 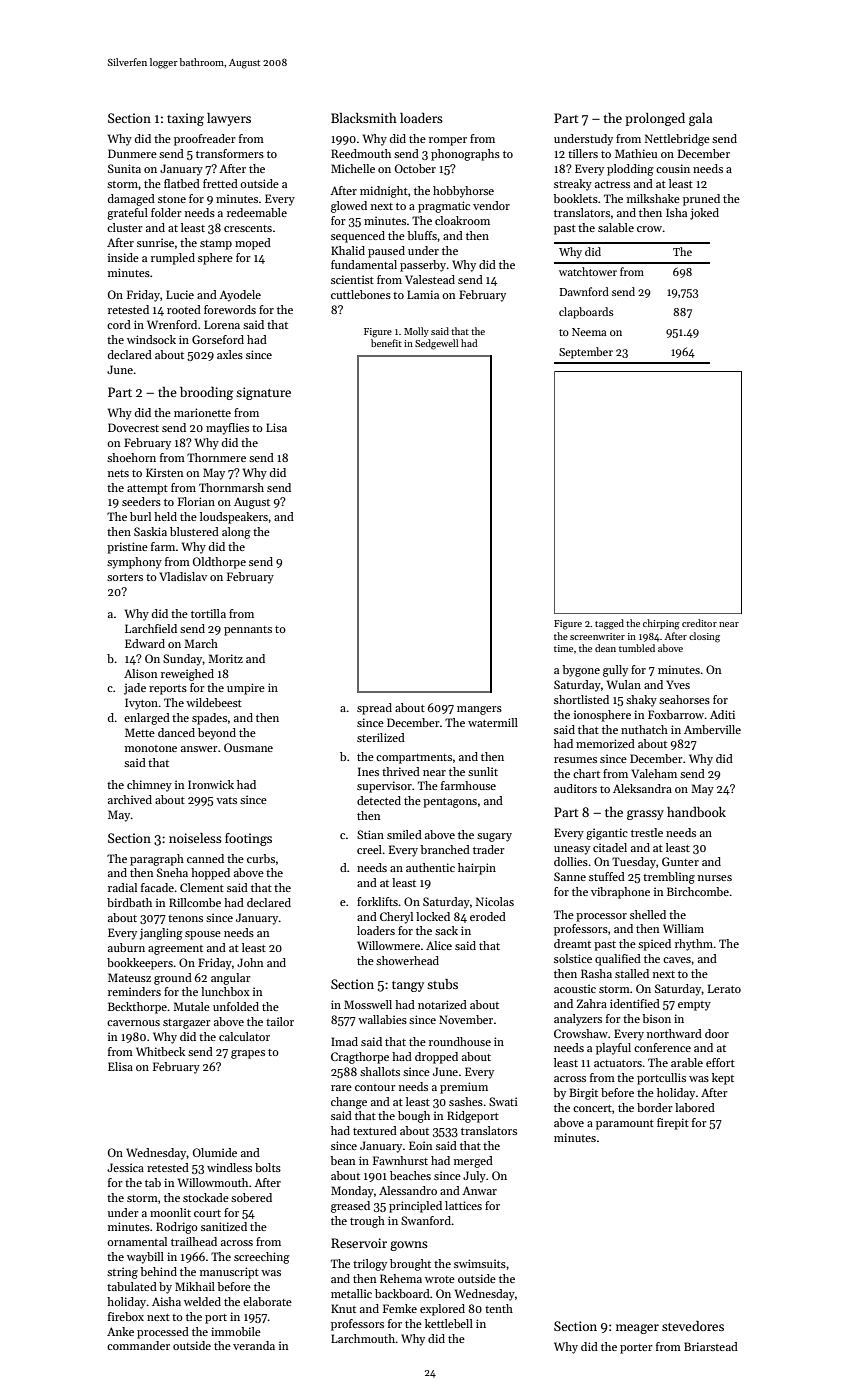 What do you see at coordinates (503, 1101) in the page?
I see `Swati` at bounding box center [503, 1101].
